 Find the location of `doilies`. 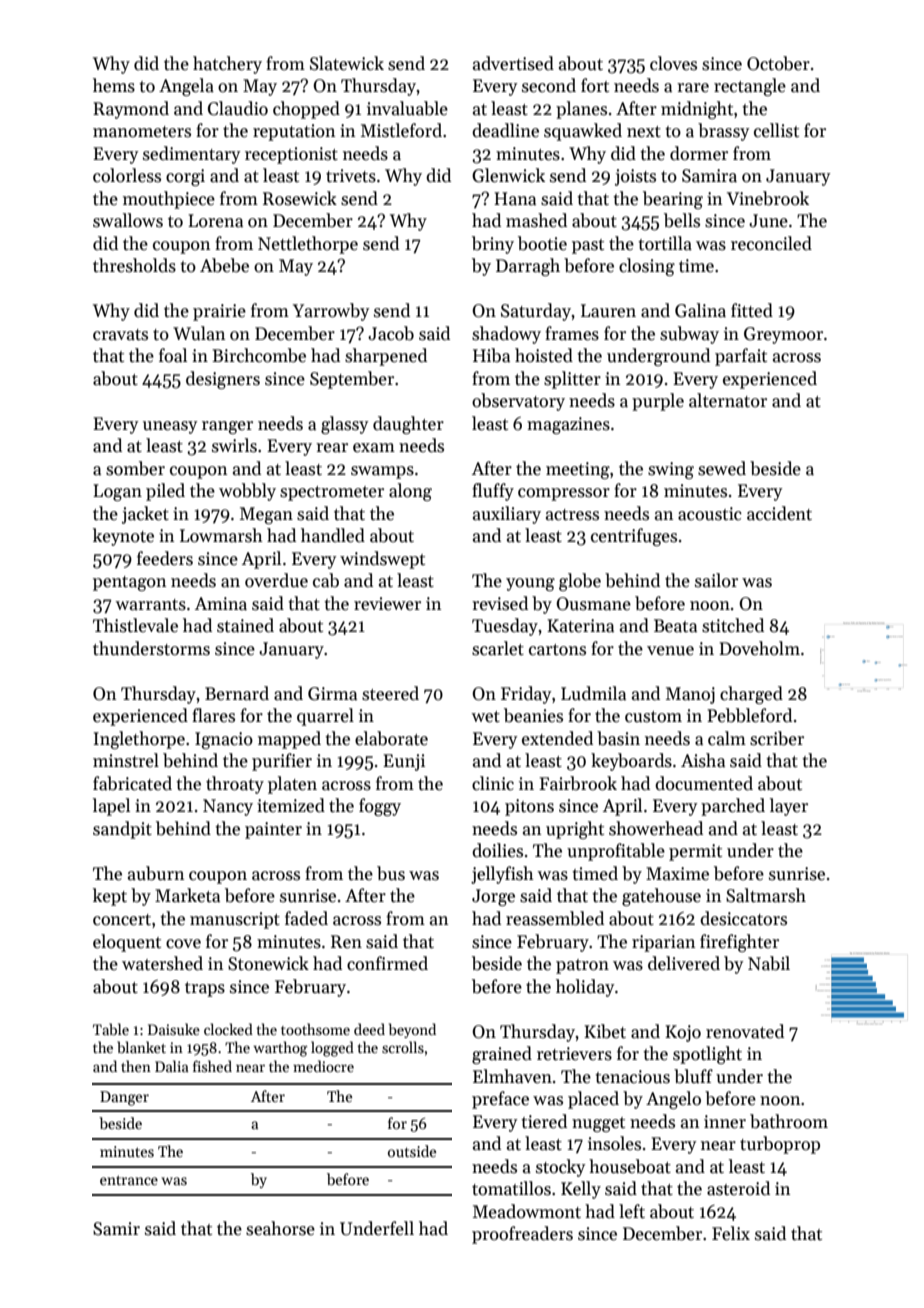

doilies is located at coordinates (497, 850).
